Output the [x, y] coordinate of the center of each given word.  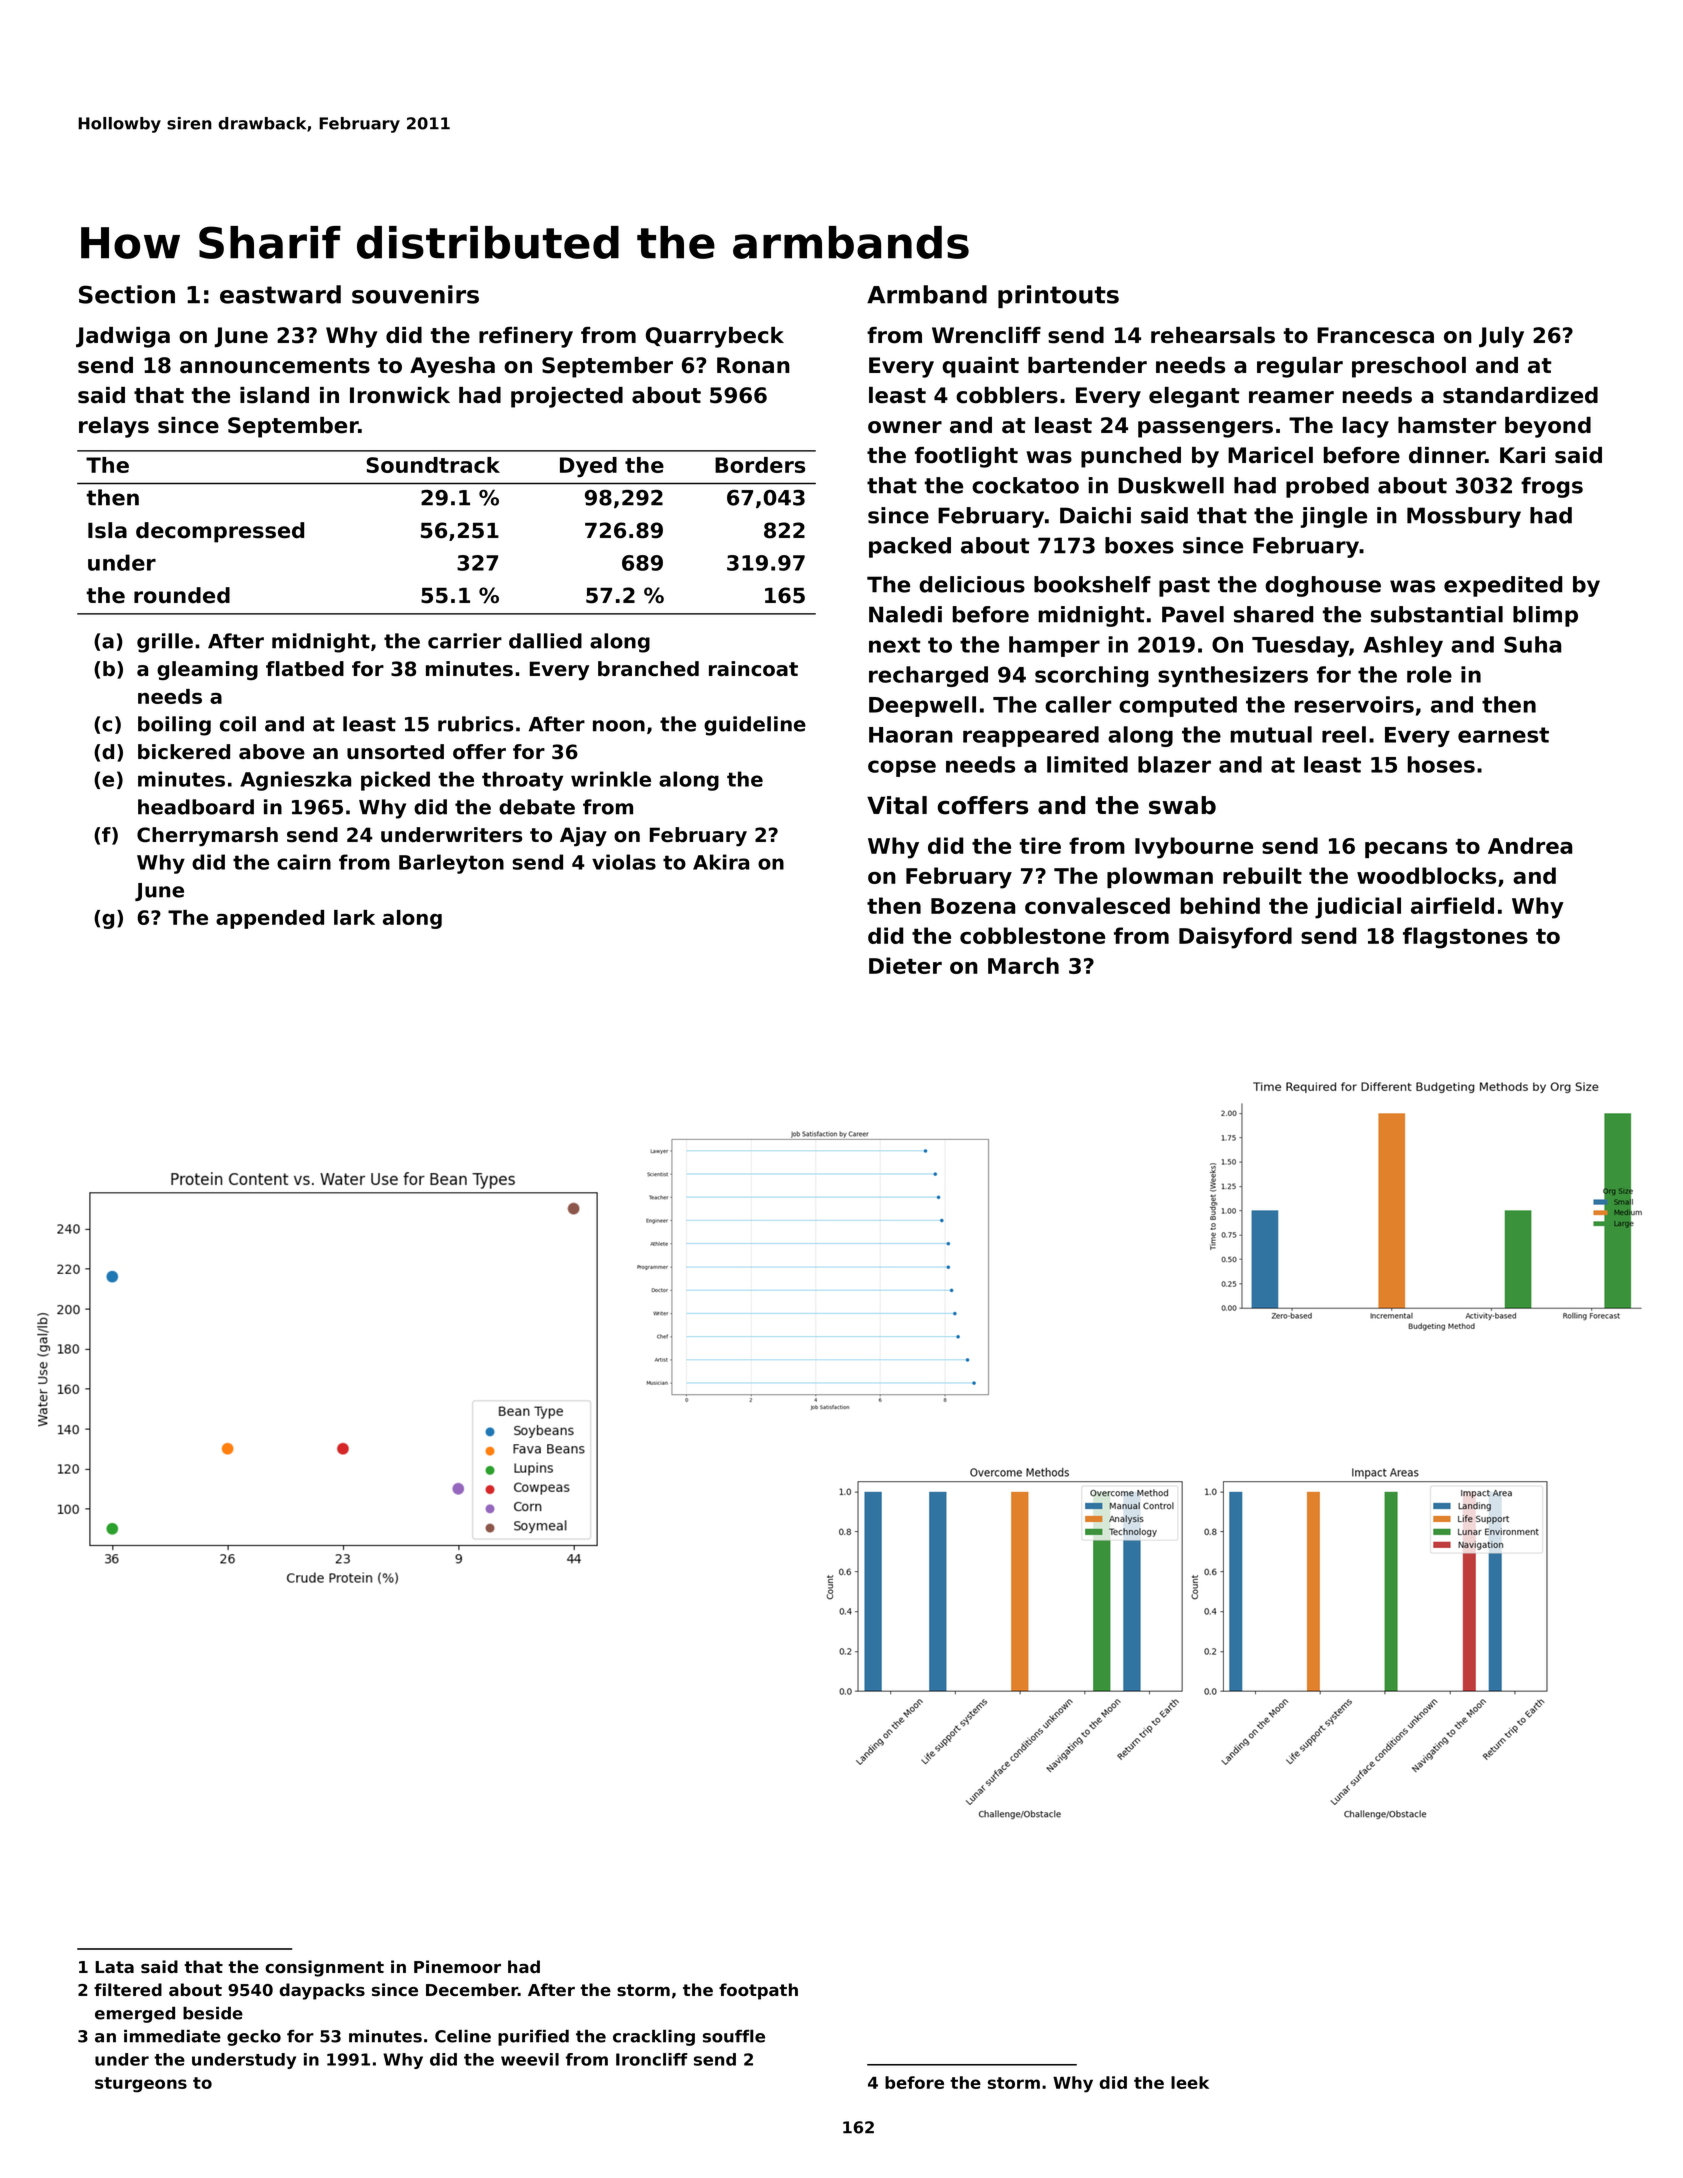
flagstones [1465, 938]
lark [354, 917]
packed [910, 547]
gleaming [207, 670]
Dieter [905, 965]
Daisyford [1235, 938]
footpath [758, 1991]
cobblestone [1032, 935]
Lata [114, 1967]
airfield [1452, 905]
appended [270, 919]
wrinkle [611, 779]
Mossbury [1464, 517]
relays [114, 427]
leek [1190, 2082]
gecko [254, 2038]
